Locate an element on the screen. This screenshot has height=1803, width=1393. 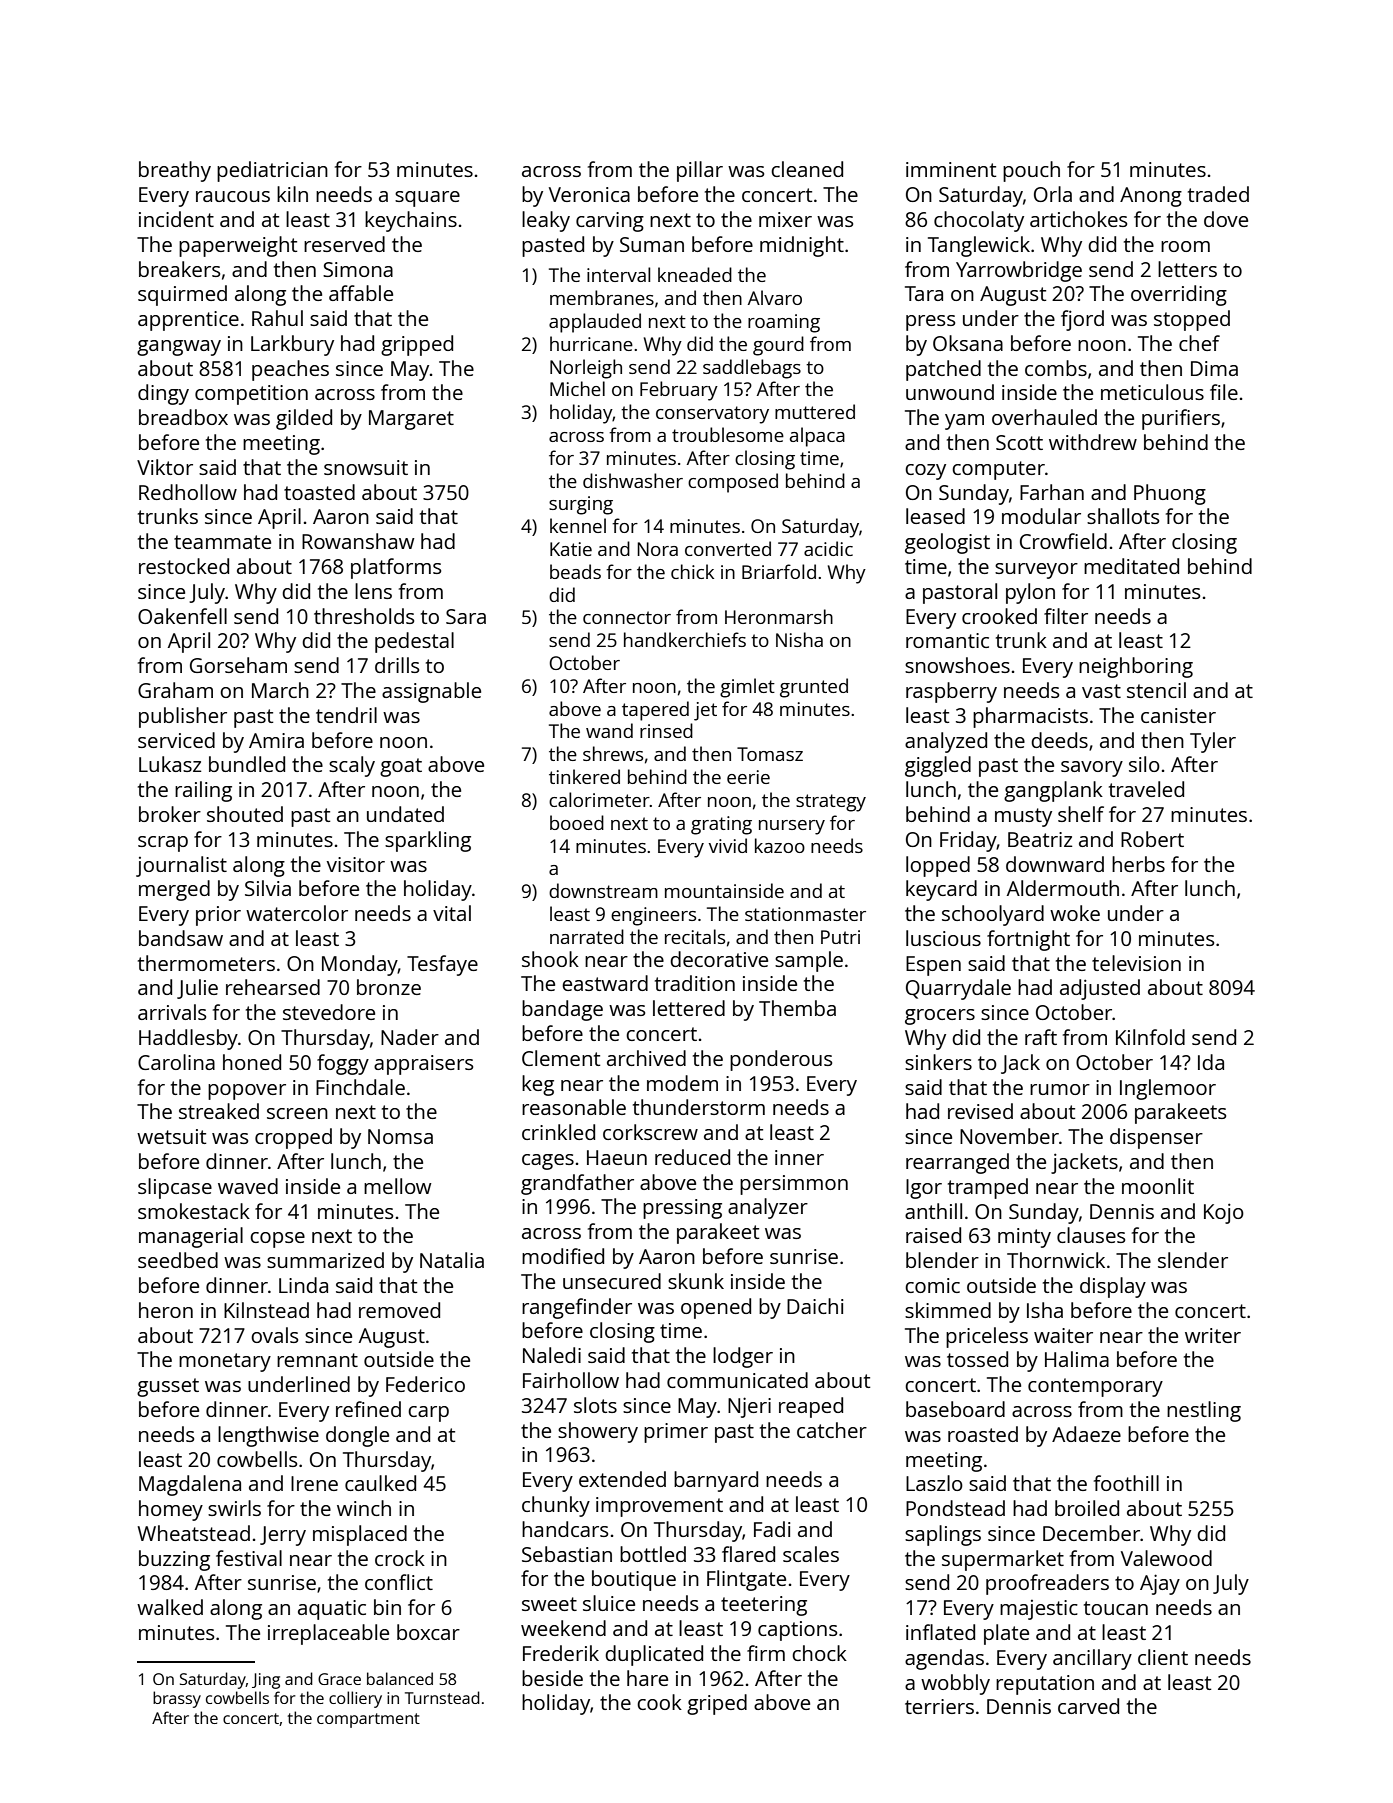
brassy is located at coordinates (177, 1699).
